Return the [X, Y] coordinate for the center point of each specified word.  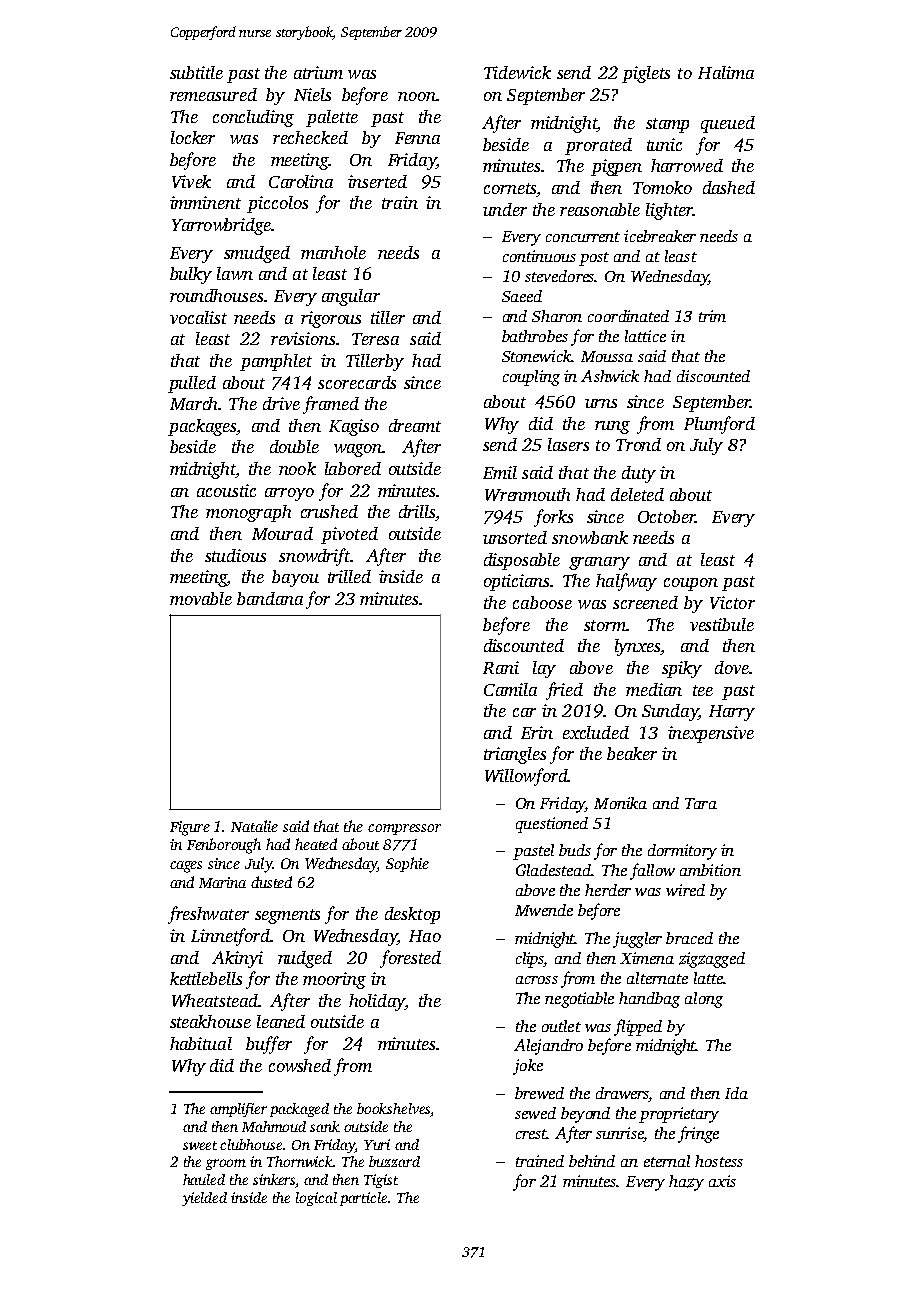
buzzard [394, 1161]
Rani [501, 667]
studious [235, 555]
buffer [269, 1045]
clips [530, 960]
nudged [305, 959]
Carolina [301, 181]
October [666, 516]
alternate [657, 978]
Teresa [375, 339]
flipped [638, 1027]
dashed [729, 187]
